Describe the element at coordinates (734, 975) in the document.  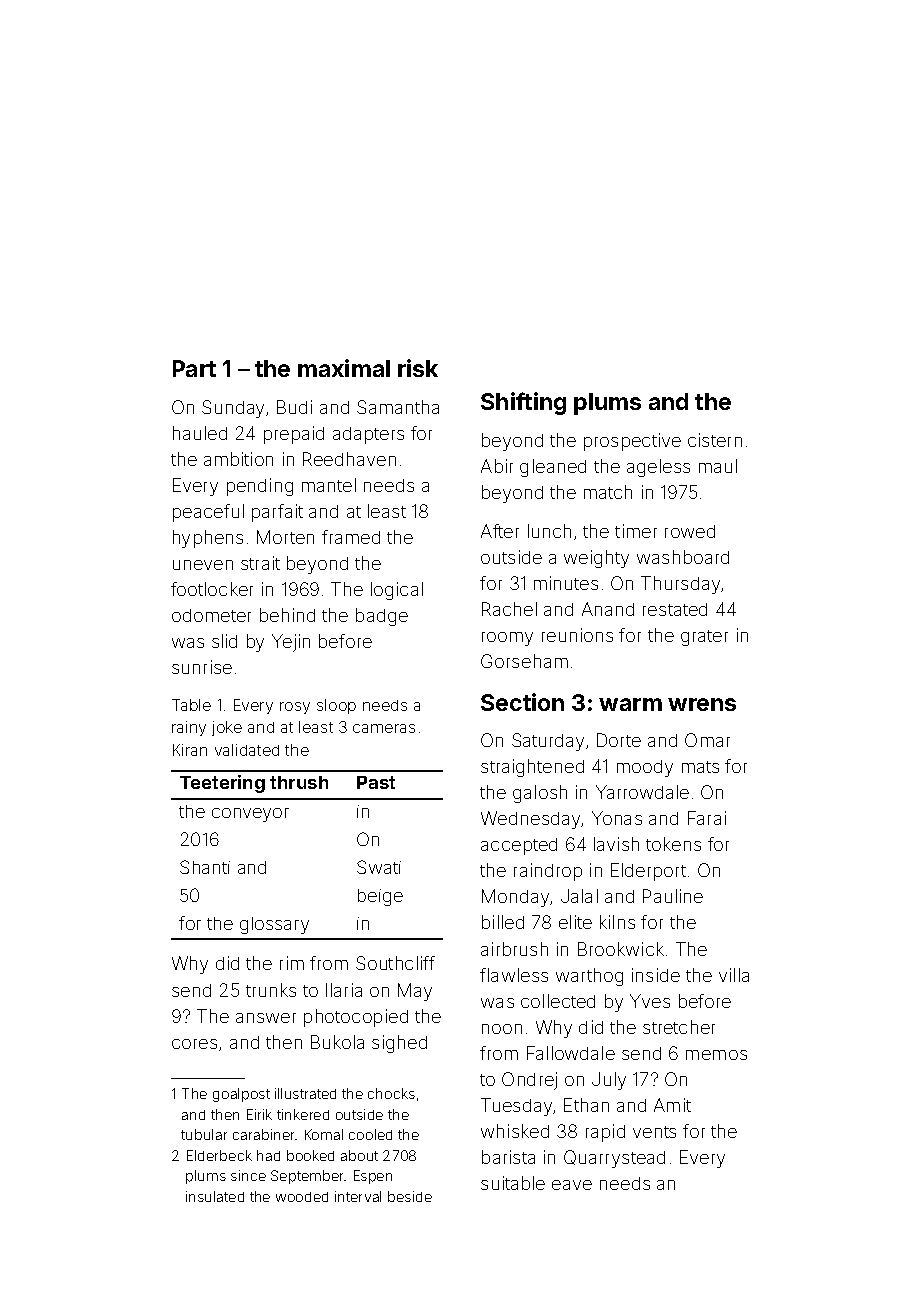
I see `villa` at that location.
